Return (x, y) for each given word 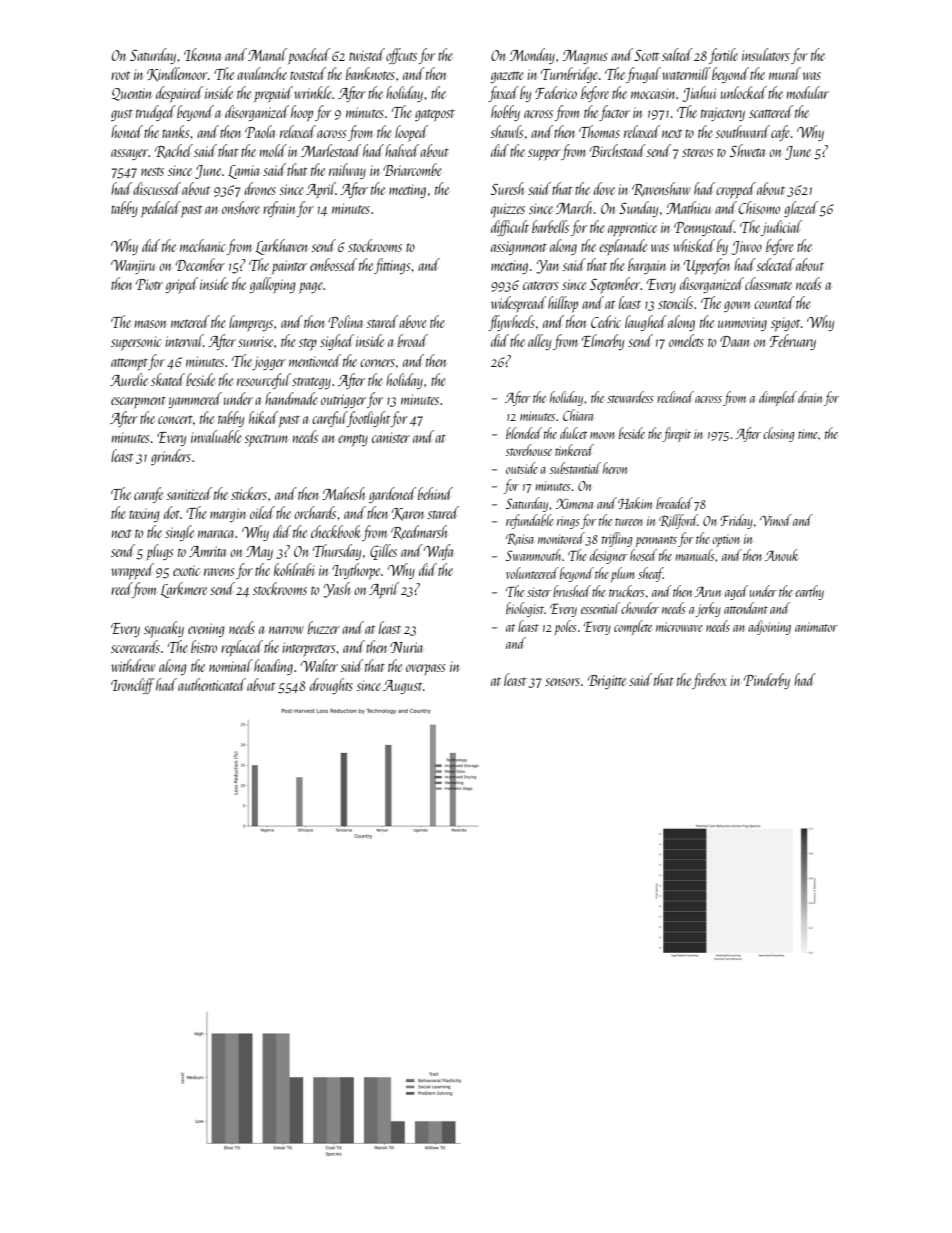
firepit (677, 434)
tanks (176, 131)
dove (604, 188)
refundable (530, 521)
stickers (249, 493)
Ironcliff (133, 686)
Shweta (748, 150)
